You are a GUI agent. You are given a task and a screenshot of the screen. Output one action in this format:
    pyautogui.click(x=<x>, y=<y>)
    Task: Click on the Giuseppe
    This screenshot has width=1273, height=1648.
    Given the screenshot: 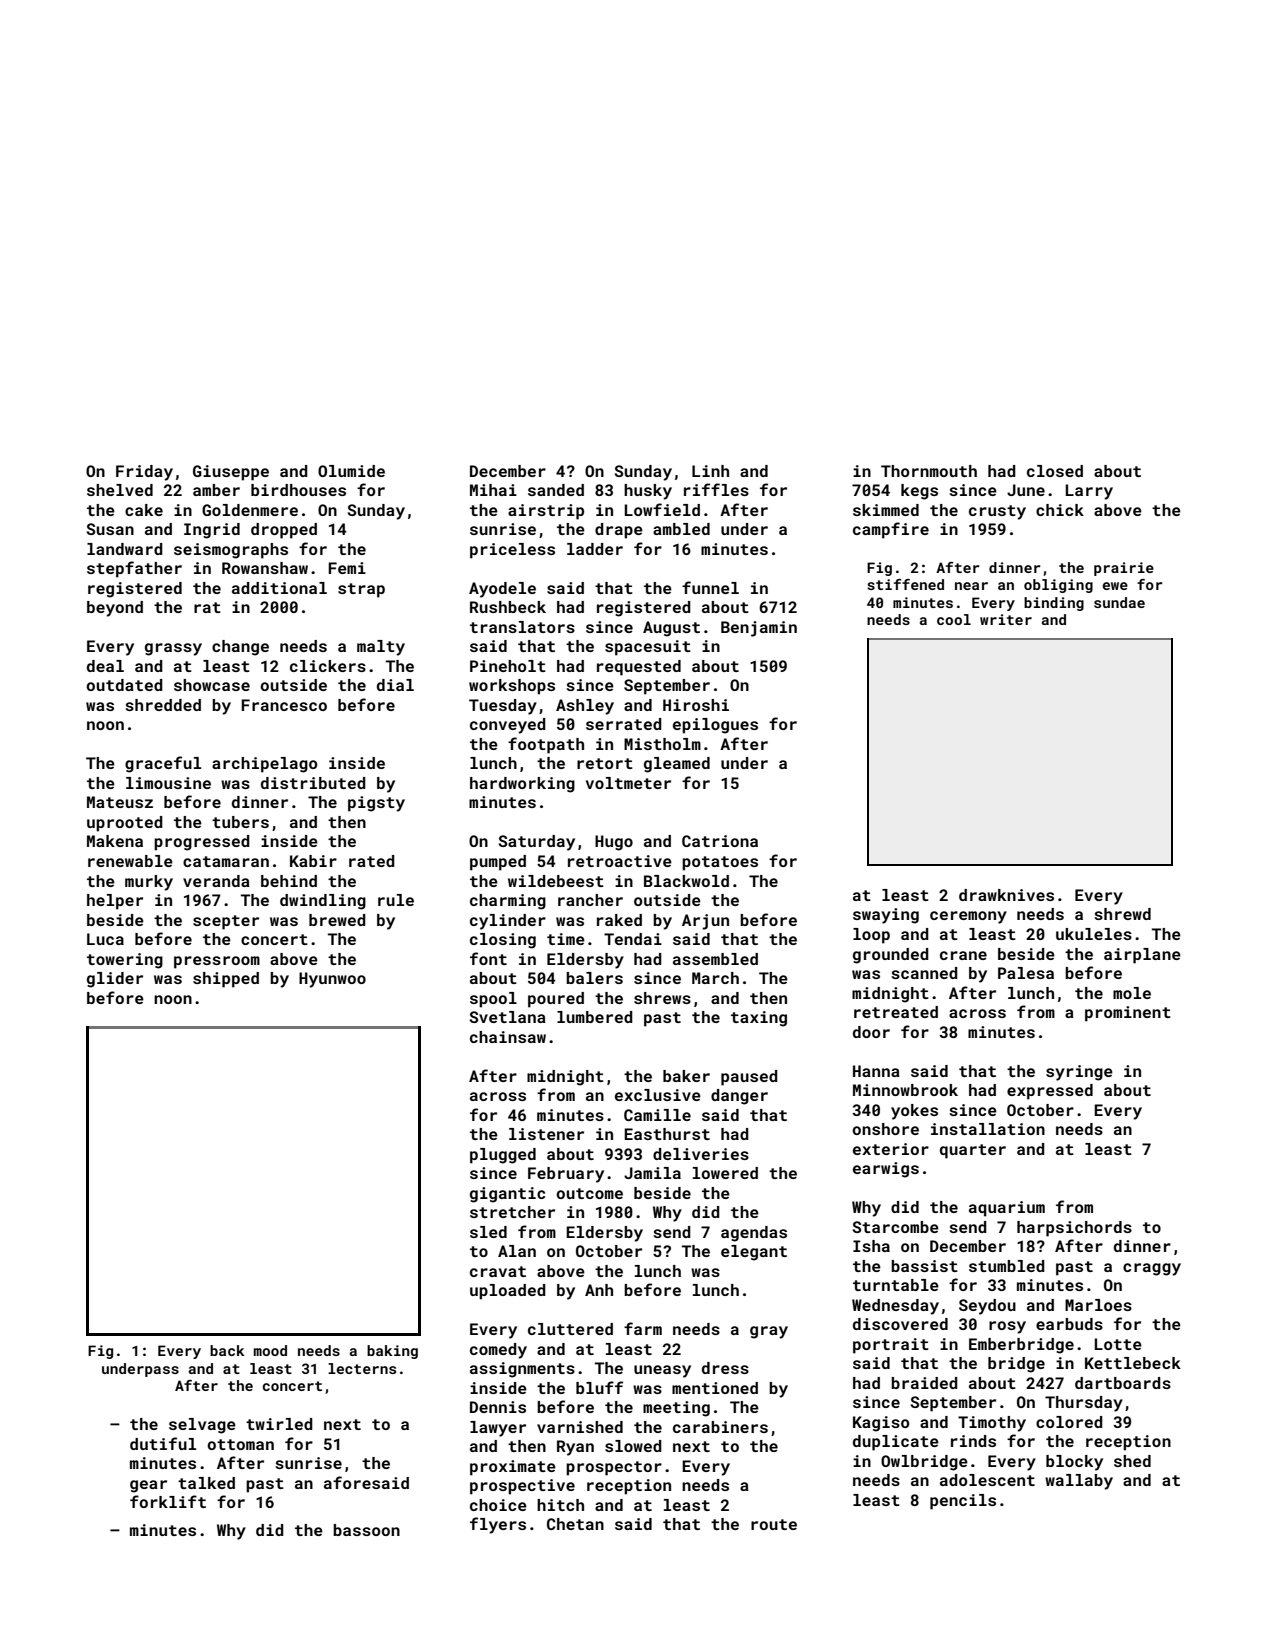 What is the action you would take?
    pyautogui.click(x=231, y=473)
